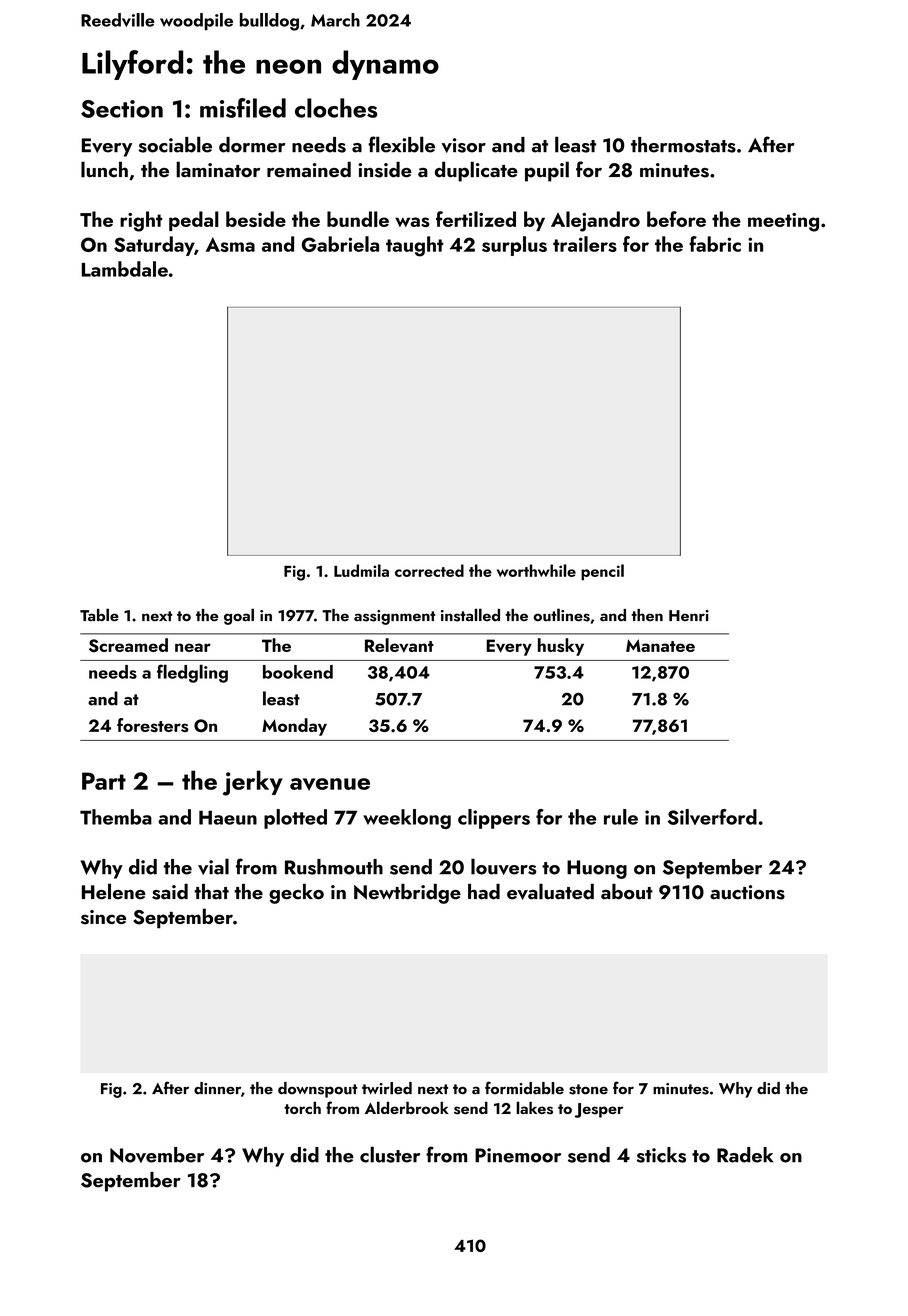 The image size is (908, 1316). Describe the element at coordinates (464, 145) in the screenshot. I see `visor` at that location.
